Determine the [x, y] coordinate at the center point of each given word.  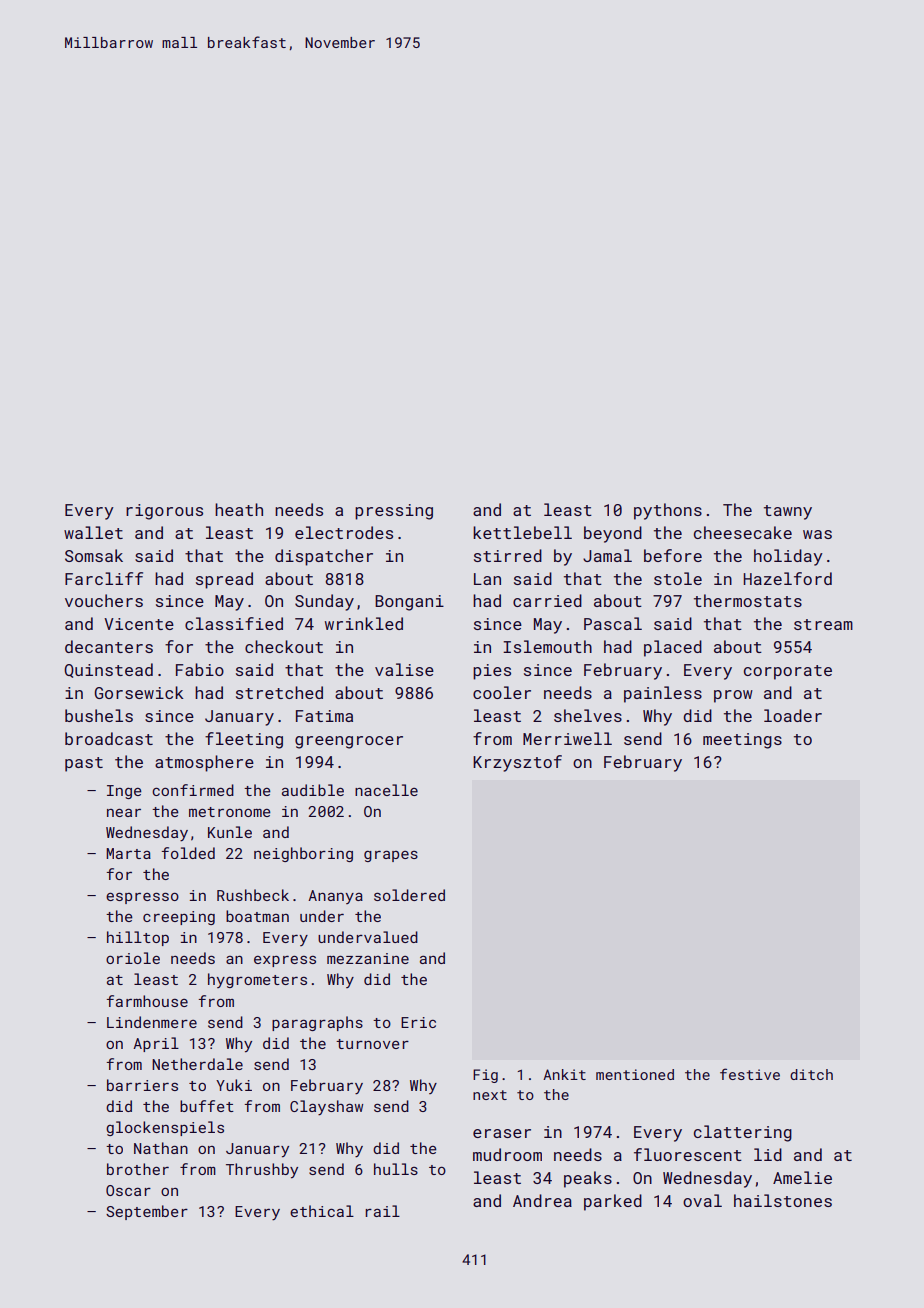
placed [673, 648]
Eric [418, 1022]
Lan [487, 579]
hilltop [138, 938]
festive [750, 1074]
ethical [322, 1211]
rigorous [164, 512]
